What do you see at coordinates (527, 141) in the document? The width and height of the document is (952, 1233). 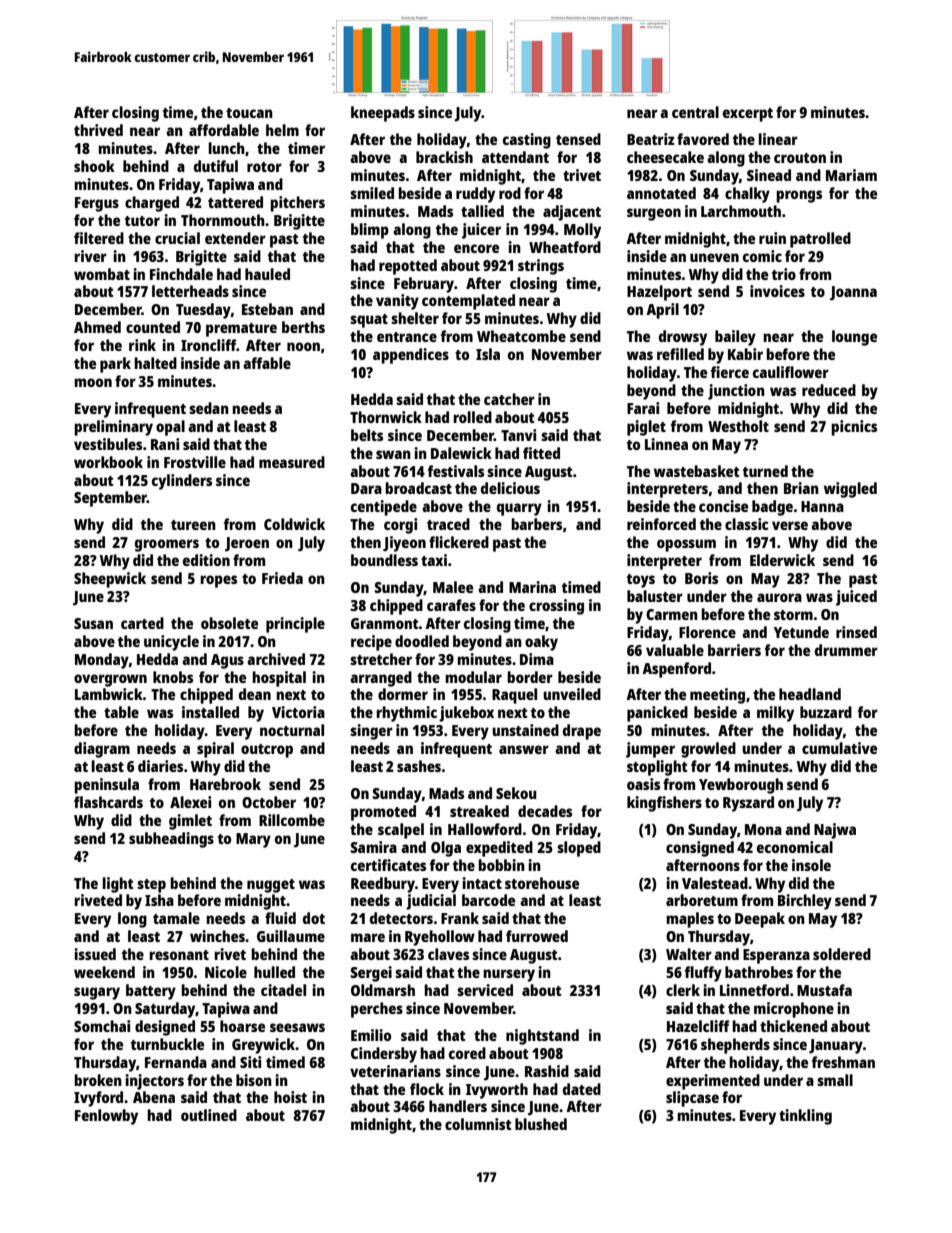 I see `casting` at bounding box center [527, 141].
